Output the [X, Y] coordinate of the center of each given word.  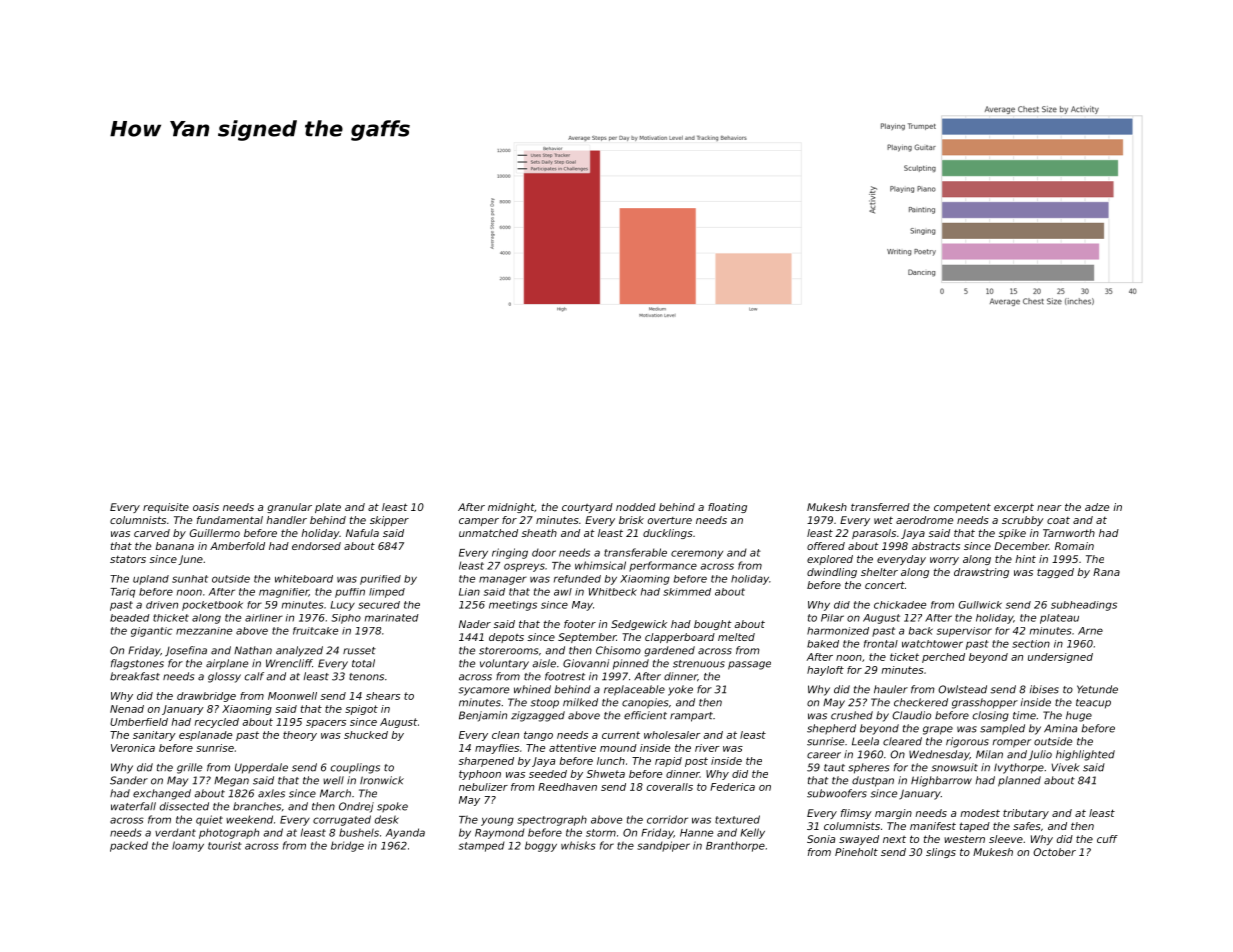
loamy [188, 846]
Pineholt [856, 852]
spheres [868, 768]
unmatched [488, 533]
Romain [1074, 546]
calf [254, 676]
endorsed [316, 546]
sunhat [190, 579]
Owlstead [962, 689]
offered [826, 546]
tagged [1055, 573]
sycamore [483, 691]
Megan [231, 781]
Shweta [606, 774]
